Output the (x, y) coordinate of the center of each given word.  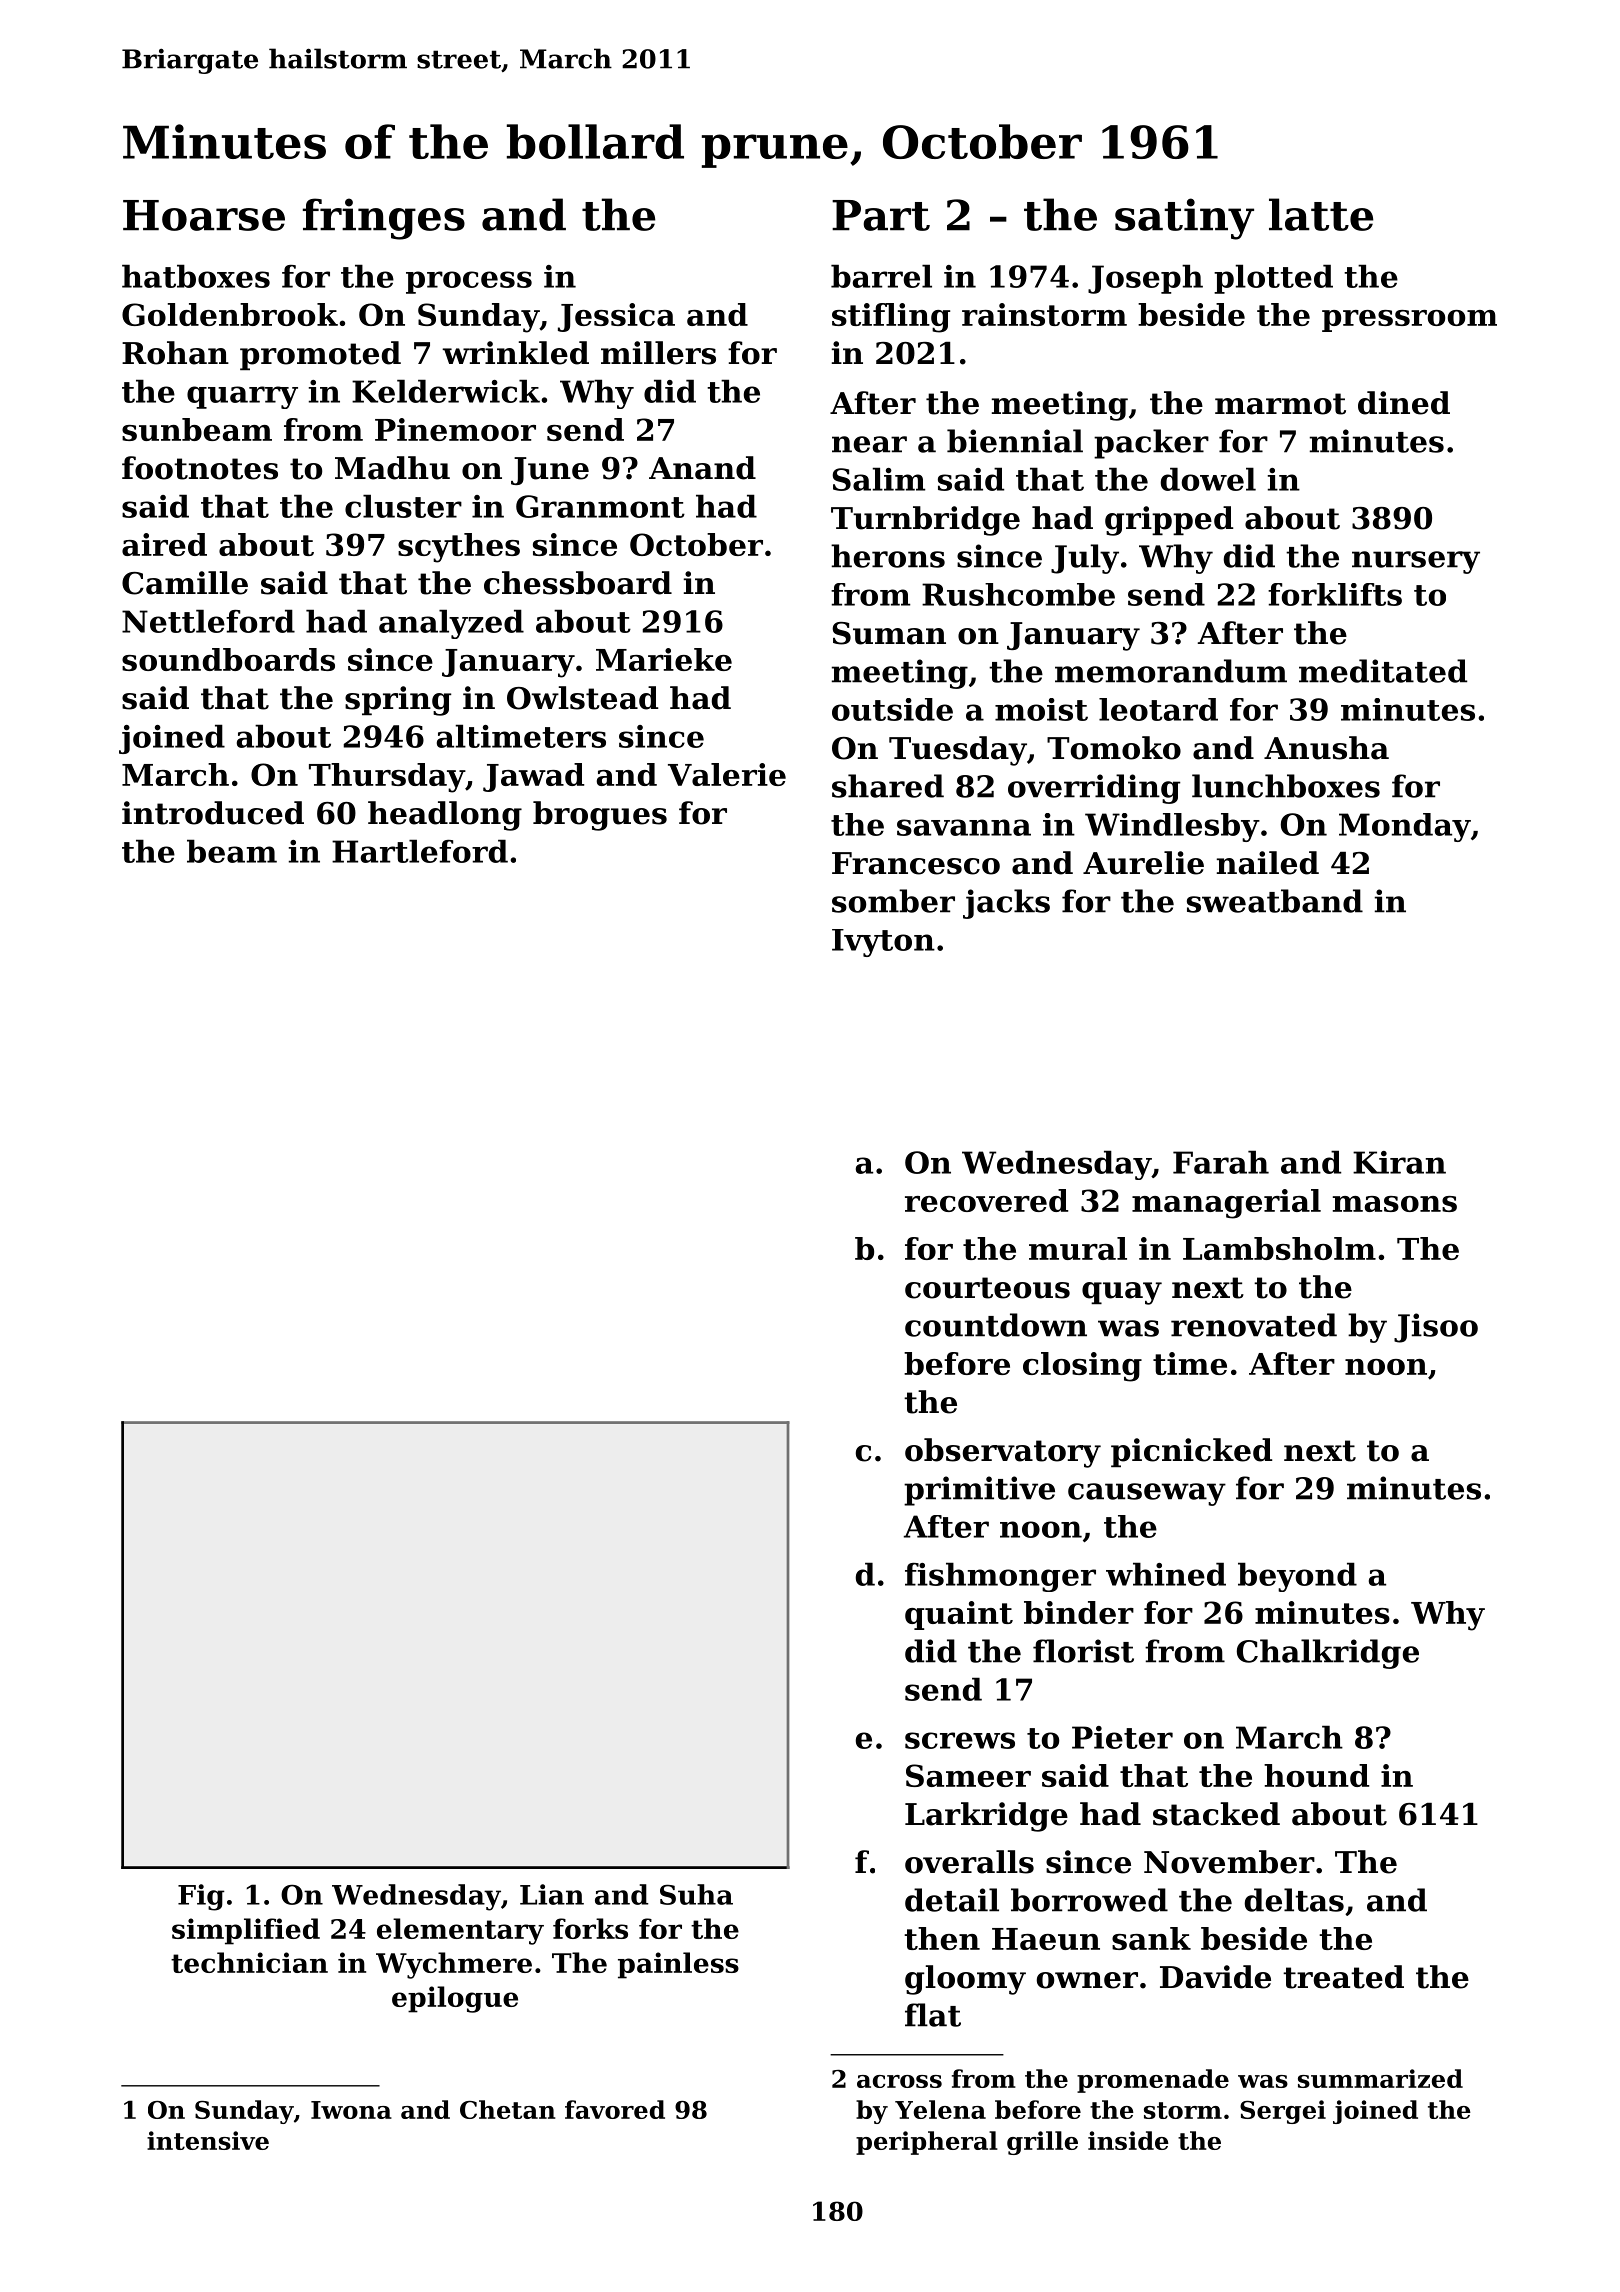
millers (658, 353)
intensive (208, 2140)
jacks (1006, 904)
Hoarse (204, 215)
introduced (213, 813)
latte (1321, 214)
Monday (1405, 827)
